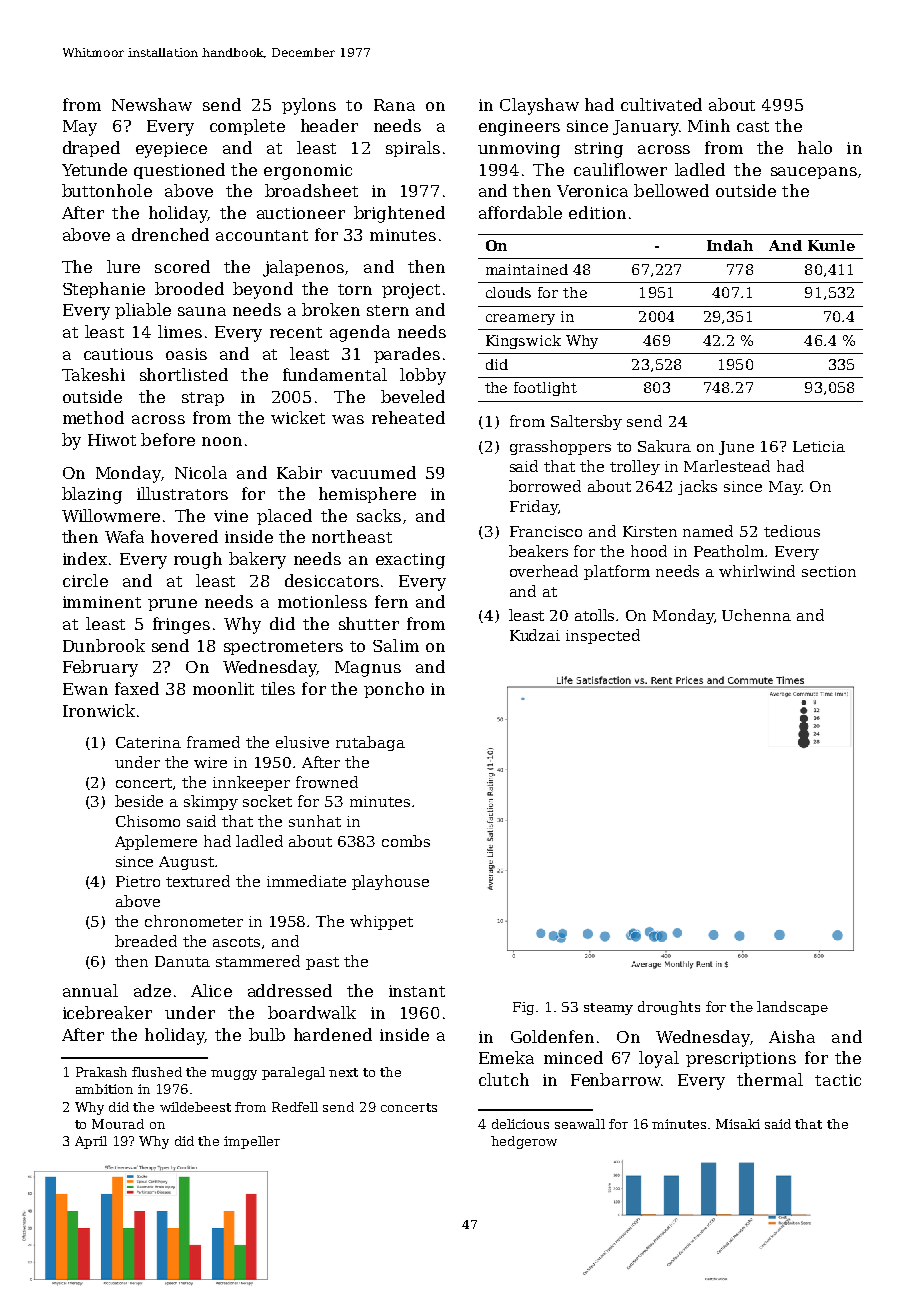 This screenshot has width=924, height=1311. Describe the element at coordinates (179, 171) in the screenshot. I see `questioned` at that location.
